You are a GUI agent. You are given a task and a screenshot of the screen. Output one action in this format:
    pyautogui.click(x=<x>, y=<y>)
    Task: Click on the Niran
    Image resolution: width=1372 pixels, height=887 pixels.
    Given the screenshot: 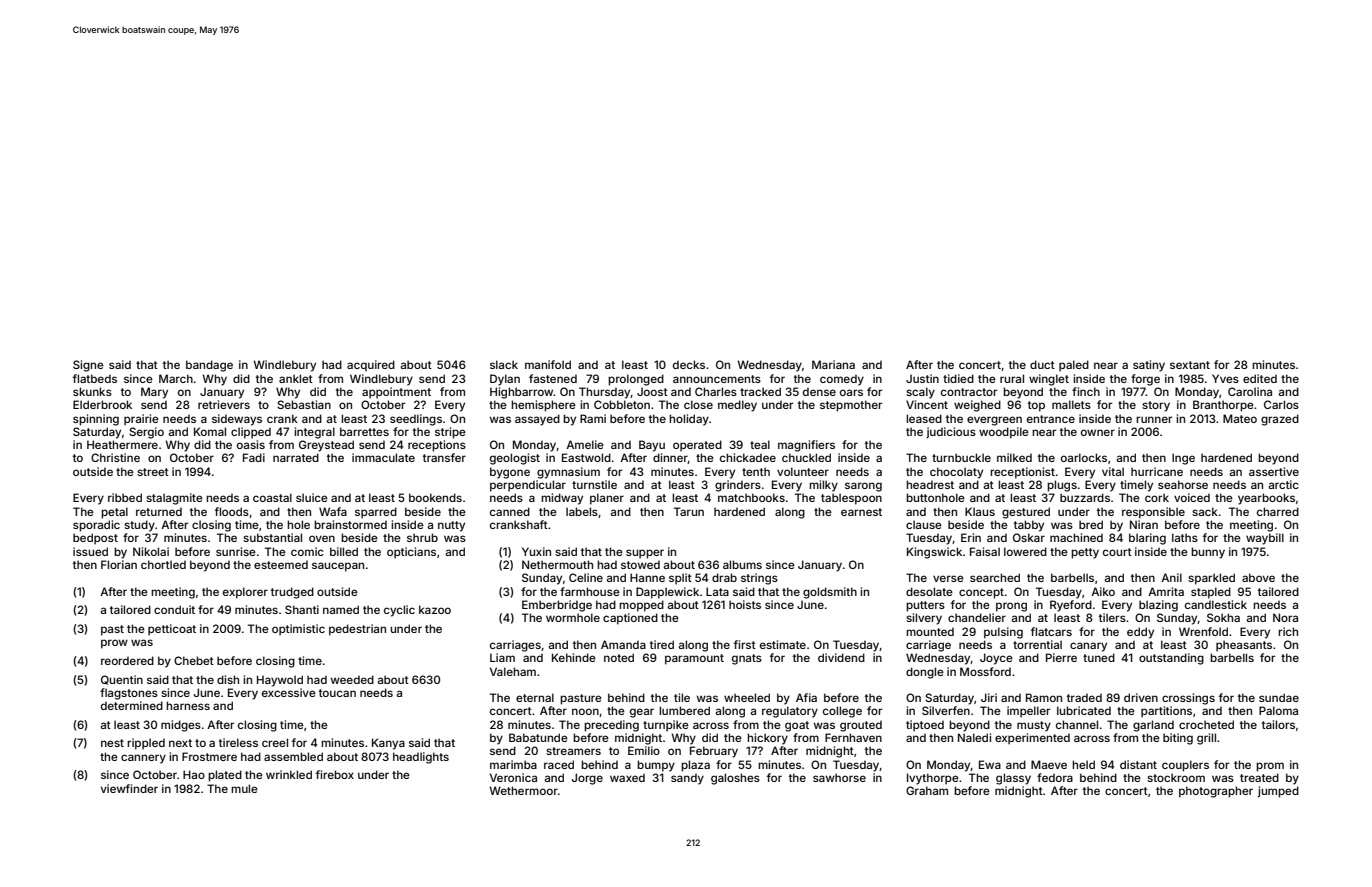 What is the action you would take?
    pyautogui.click(x=1144, y=524)
